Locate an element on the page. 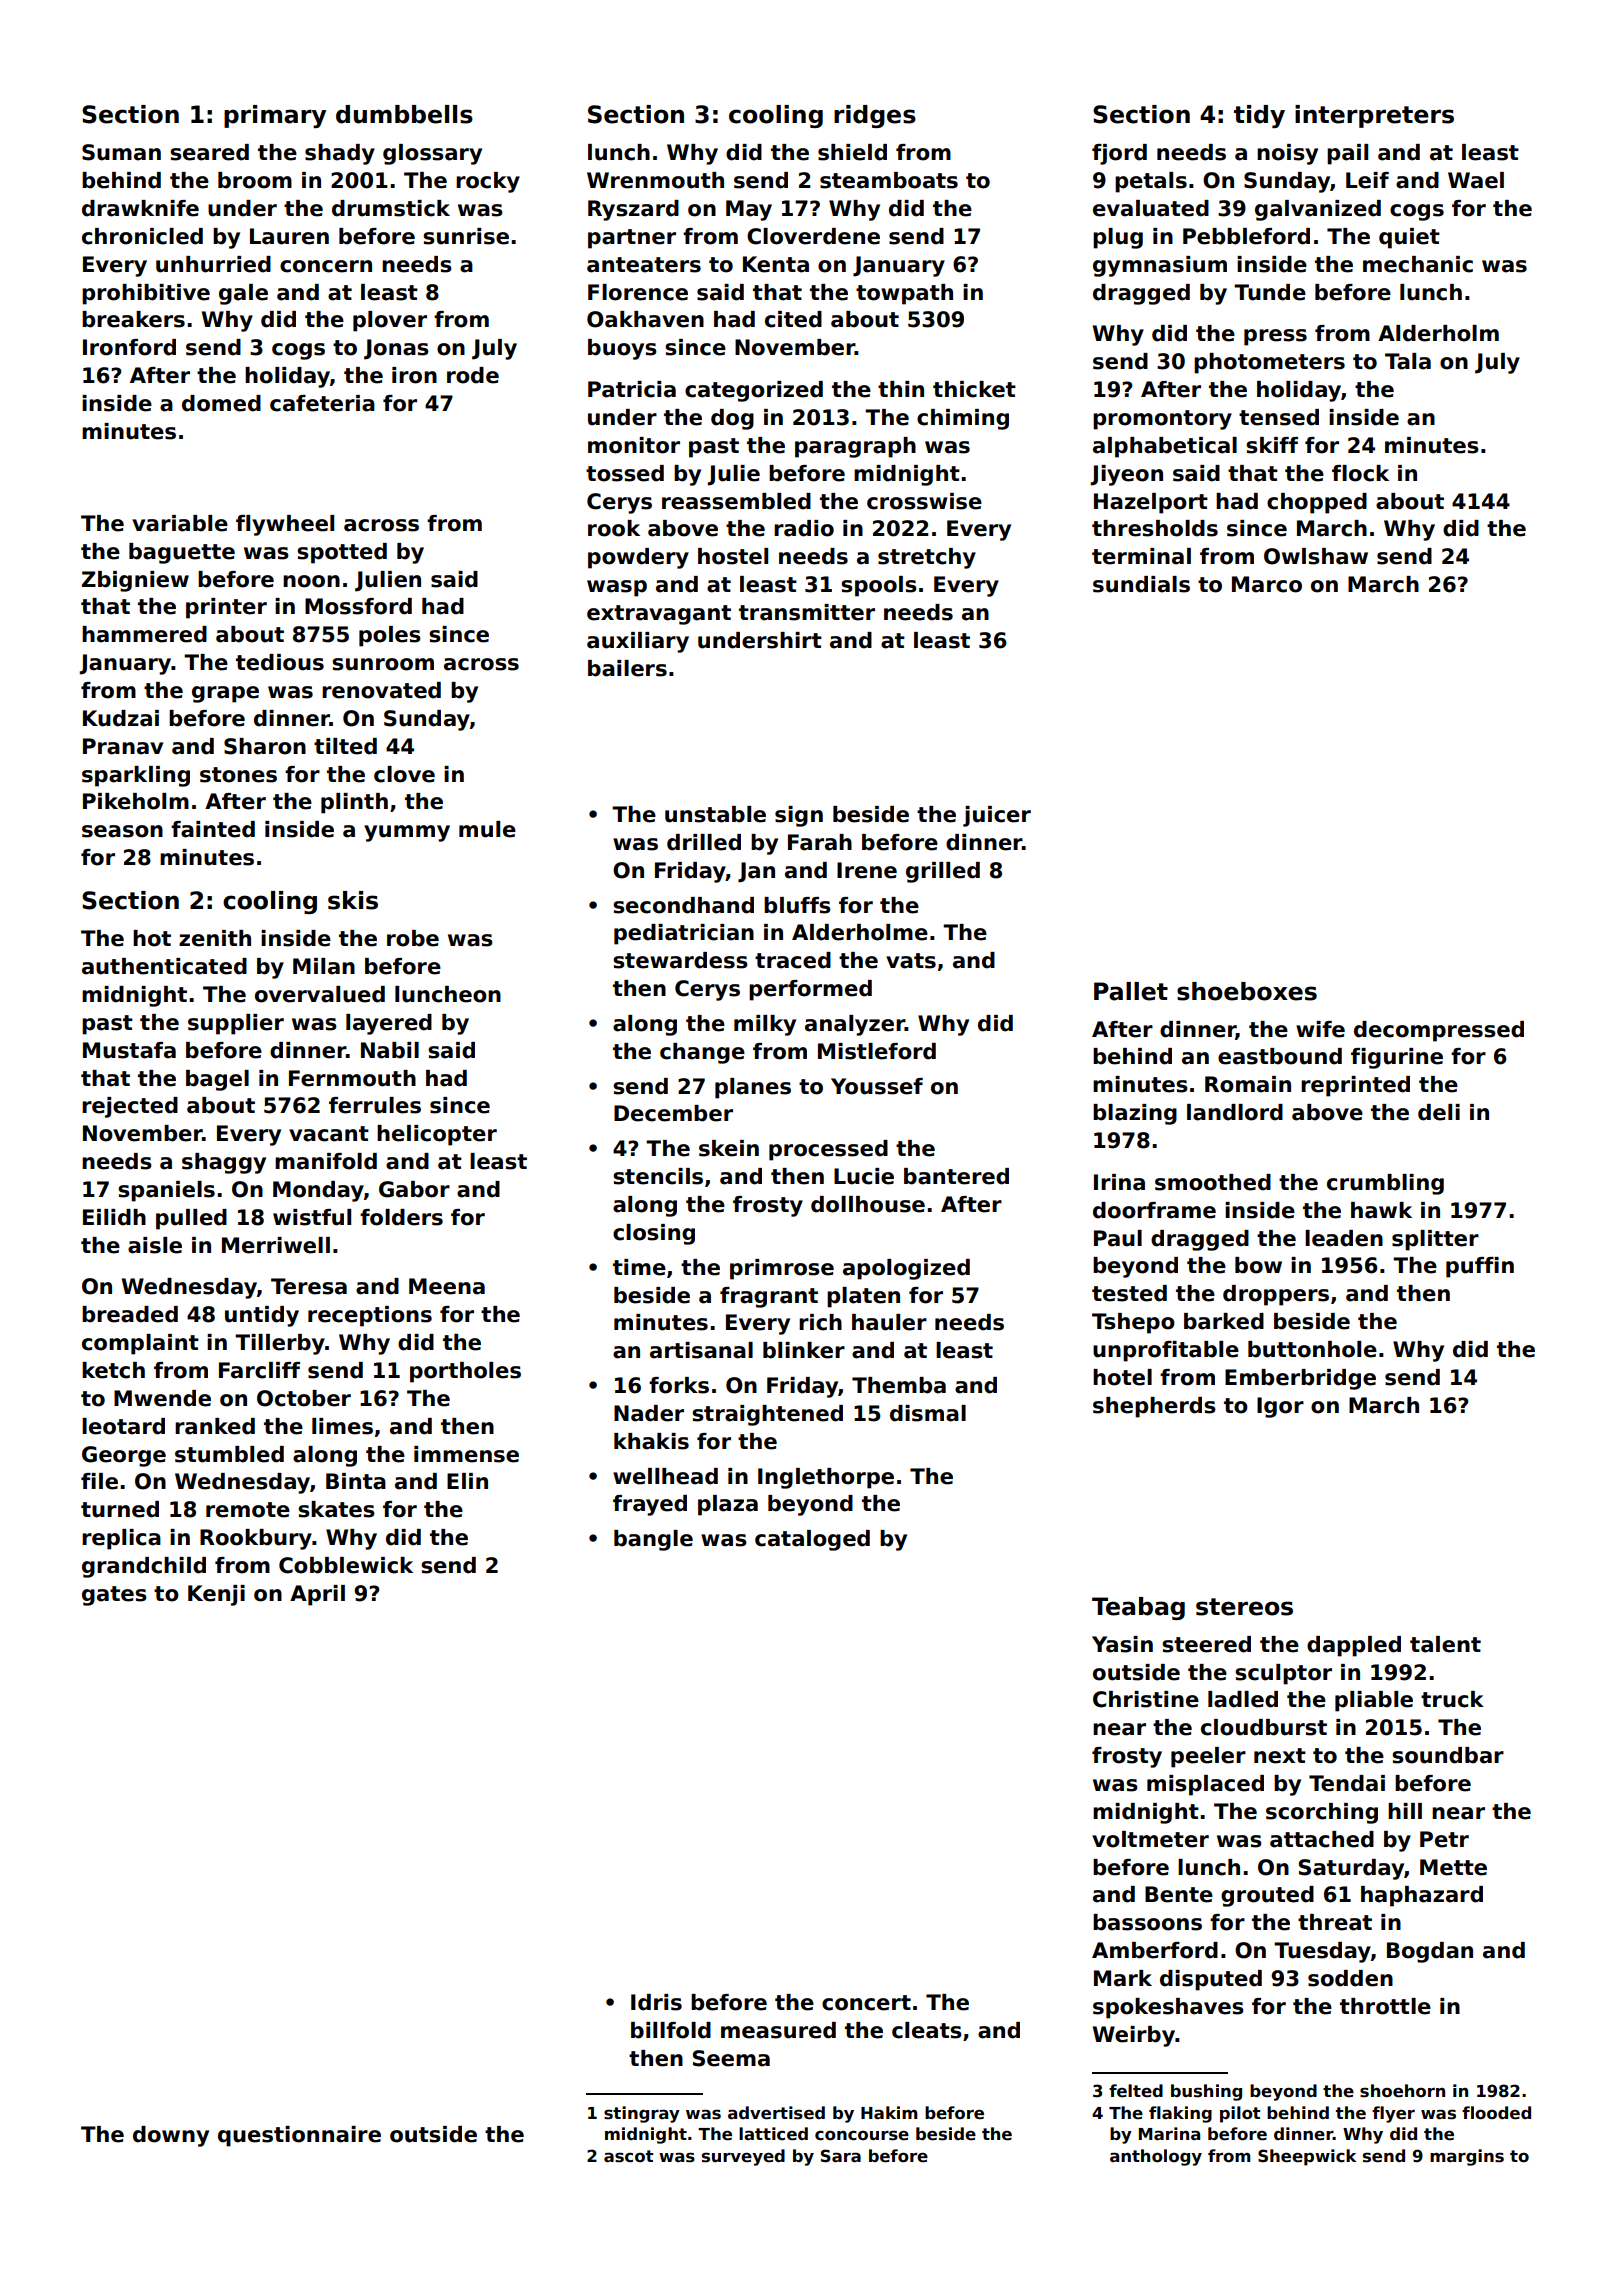 The width and height of the image is (1620, 2292). transmitter is located at coordinates (807, 612).
